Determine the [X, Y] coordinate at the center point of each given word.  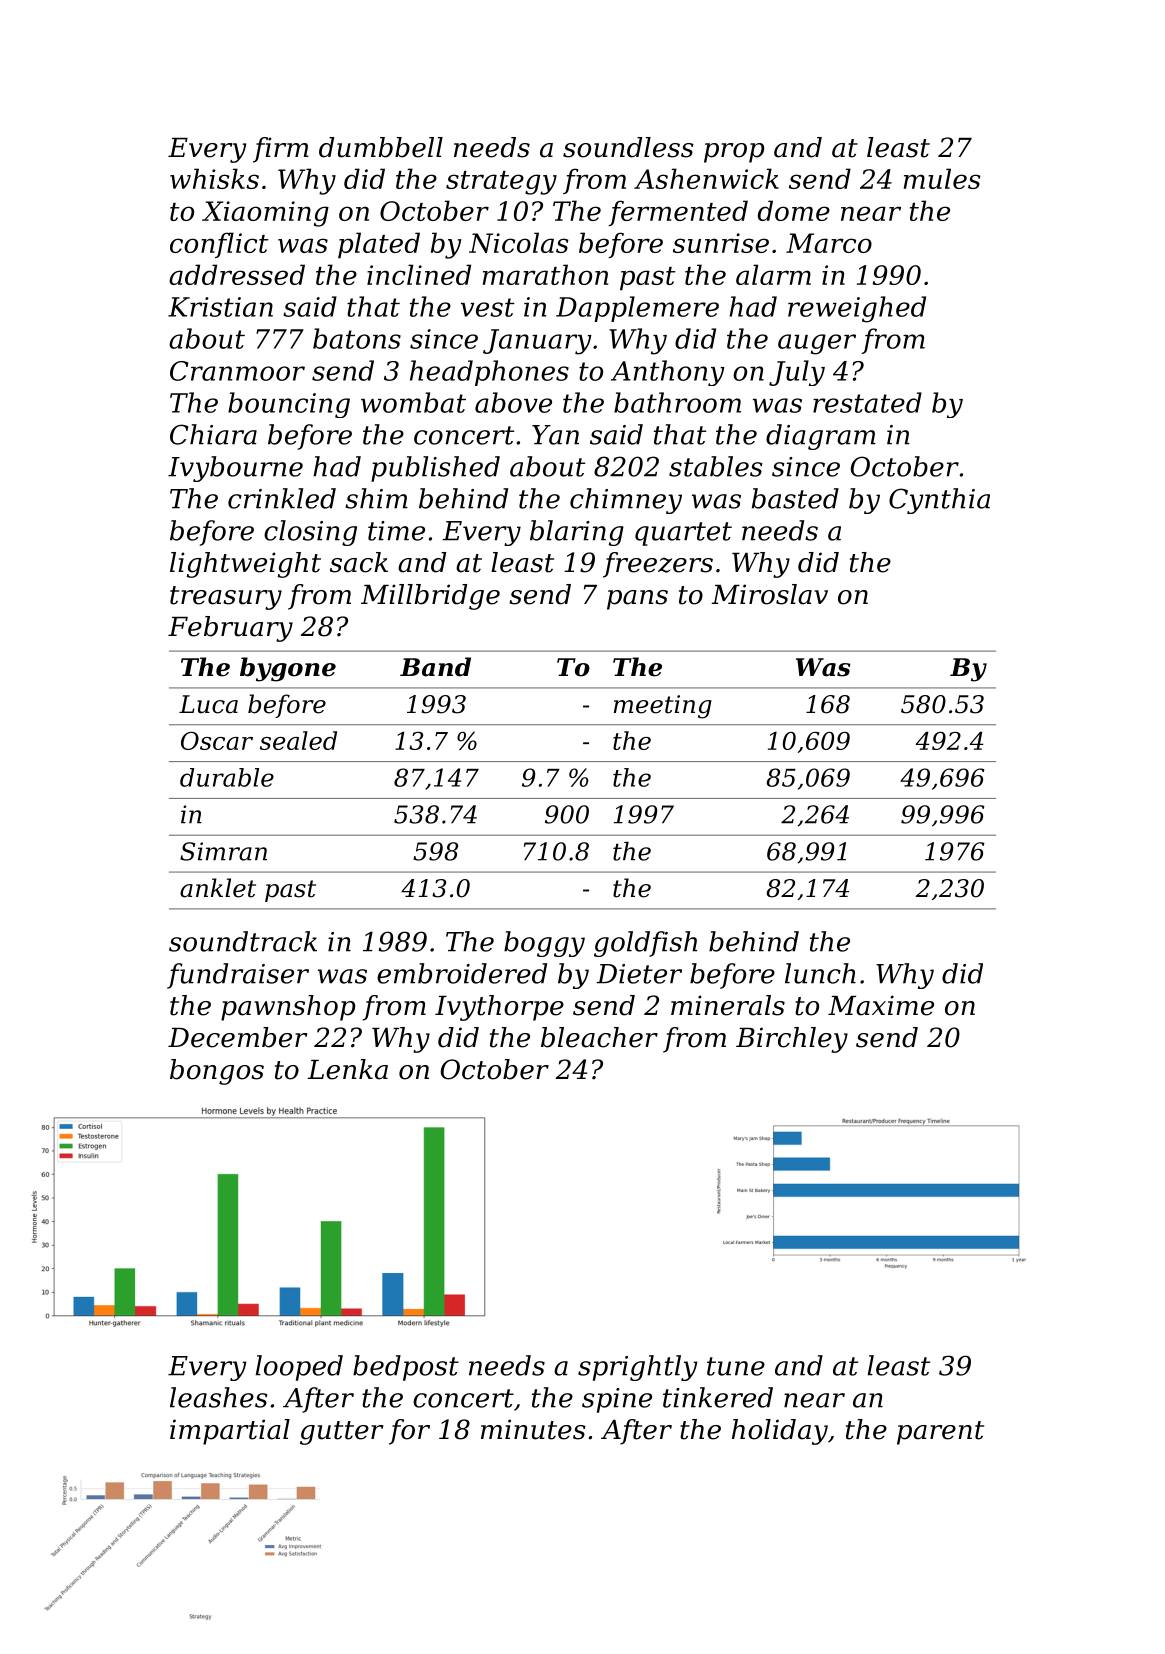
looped [299, 1368]
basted [795, 498]
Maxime [881, 1005]
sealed [298, 740]
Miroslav [769, 594]
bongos [217, 1072]
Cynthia [939, 501]
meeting [663, 707]
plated [379, 245]
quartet [683, 534]
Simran [223, 851]
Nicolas [518, 242]
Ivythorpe [499, 1008]
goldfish [645, 944]
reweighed [857, 309]
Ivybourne [235, 469]
